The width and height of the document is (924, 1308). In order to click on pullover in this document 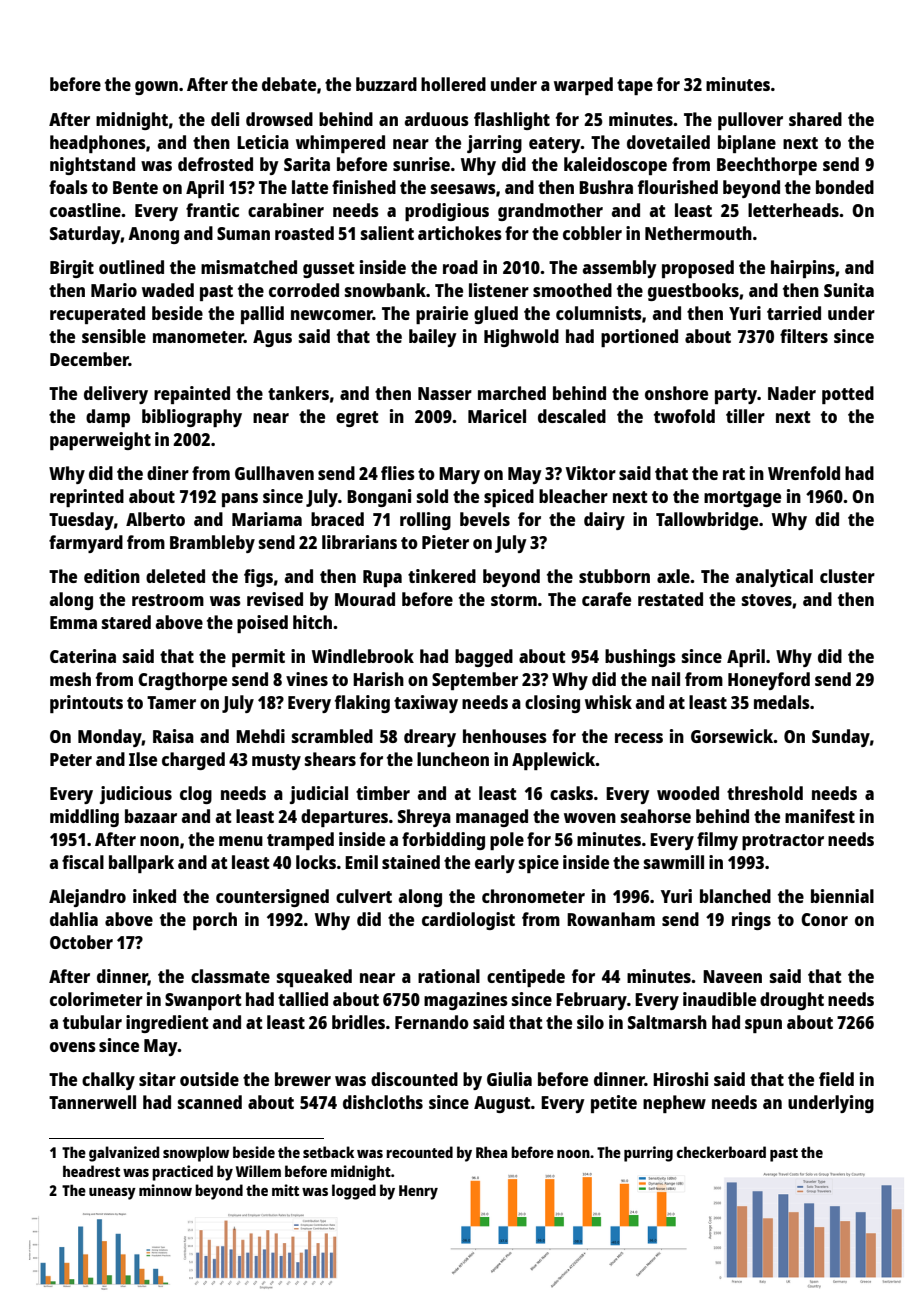, I will do `click(750, 121)`.
